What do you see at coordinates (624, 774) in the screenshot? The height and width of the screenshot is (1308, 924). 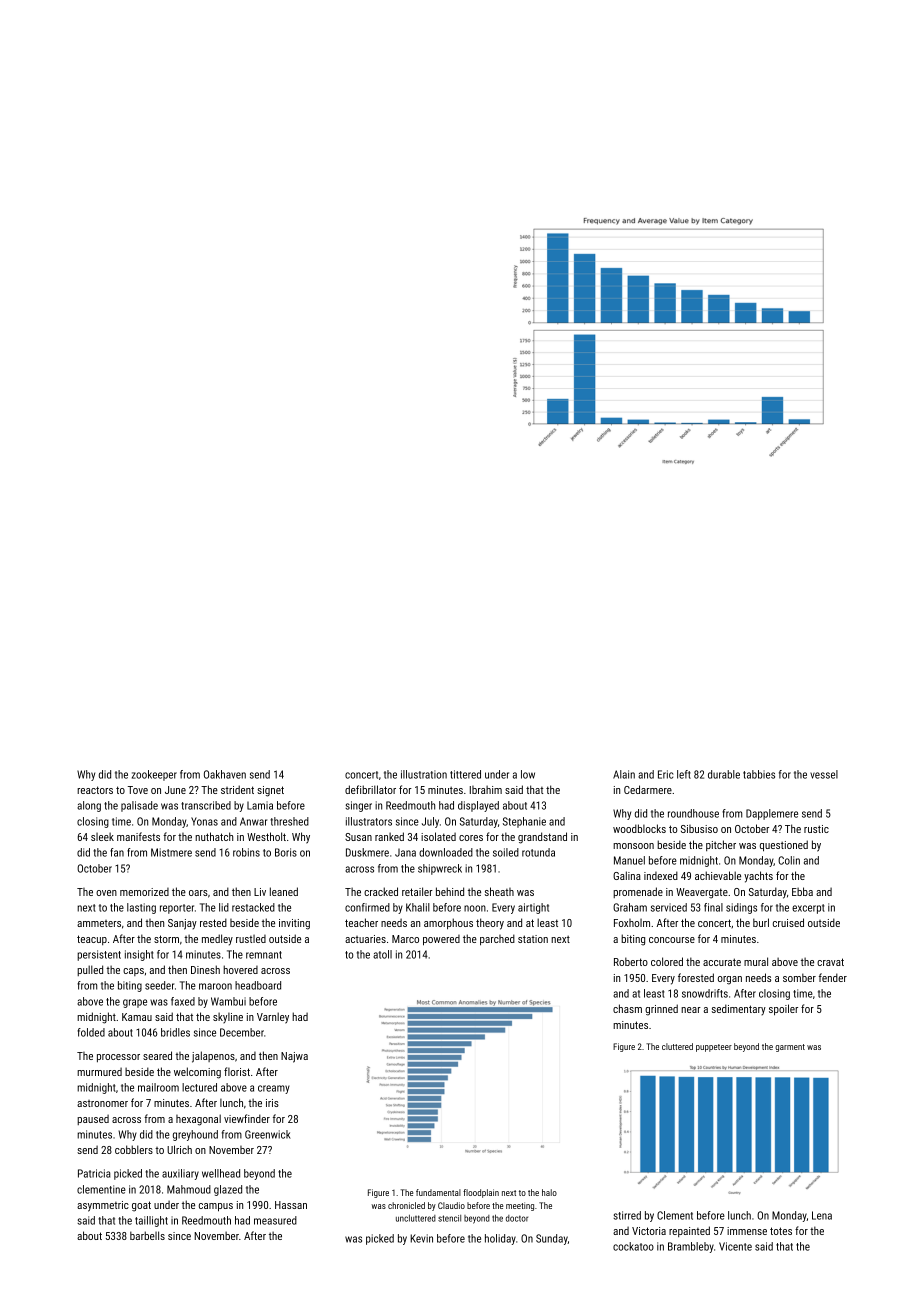 I see `Alain` at bounding box center [624, 774].
